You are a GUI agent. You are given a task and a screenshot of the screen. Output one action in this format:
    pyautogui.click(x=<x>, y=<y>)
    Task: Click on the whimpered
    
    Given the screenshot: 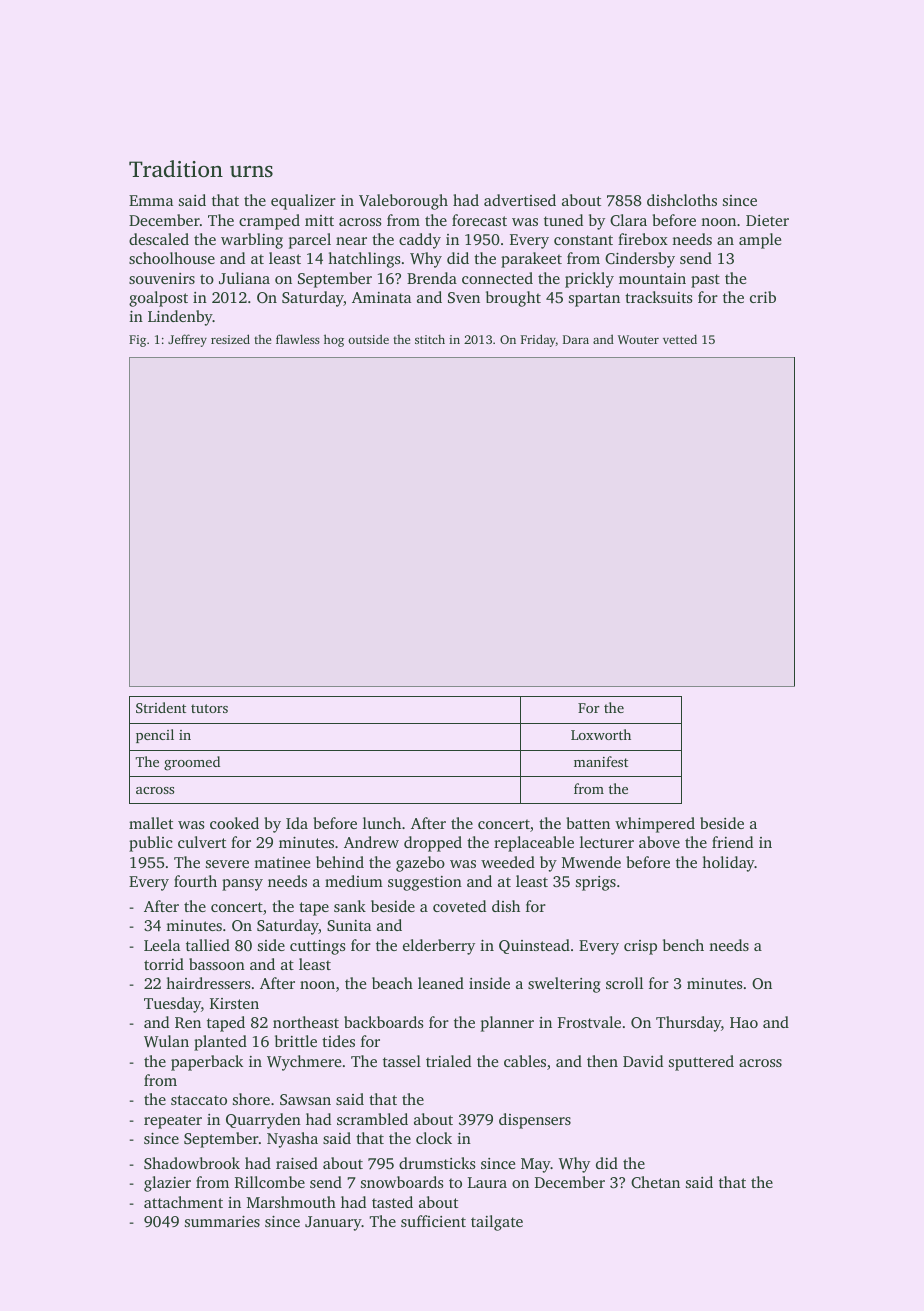 What is the action you would take?
    pyautogui.click(x=655, y=825)
